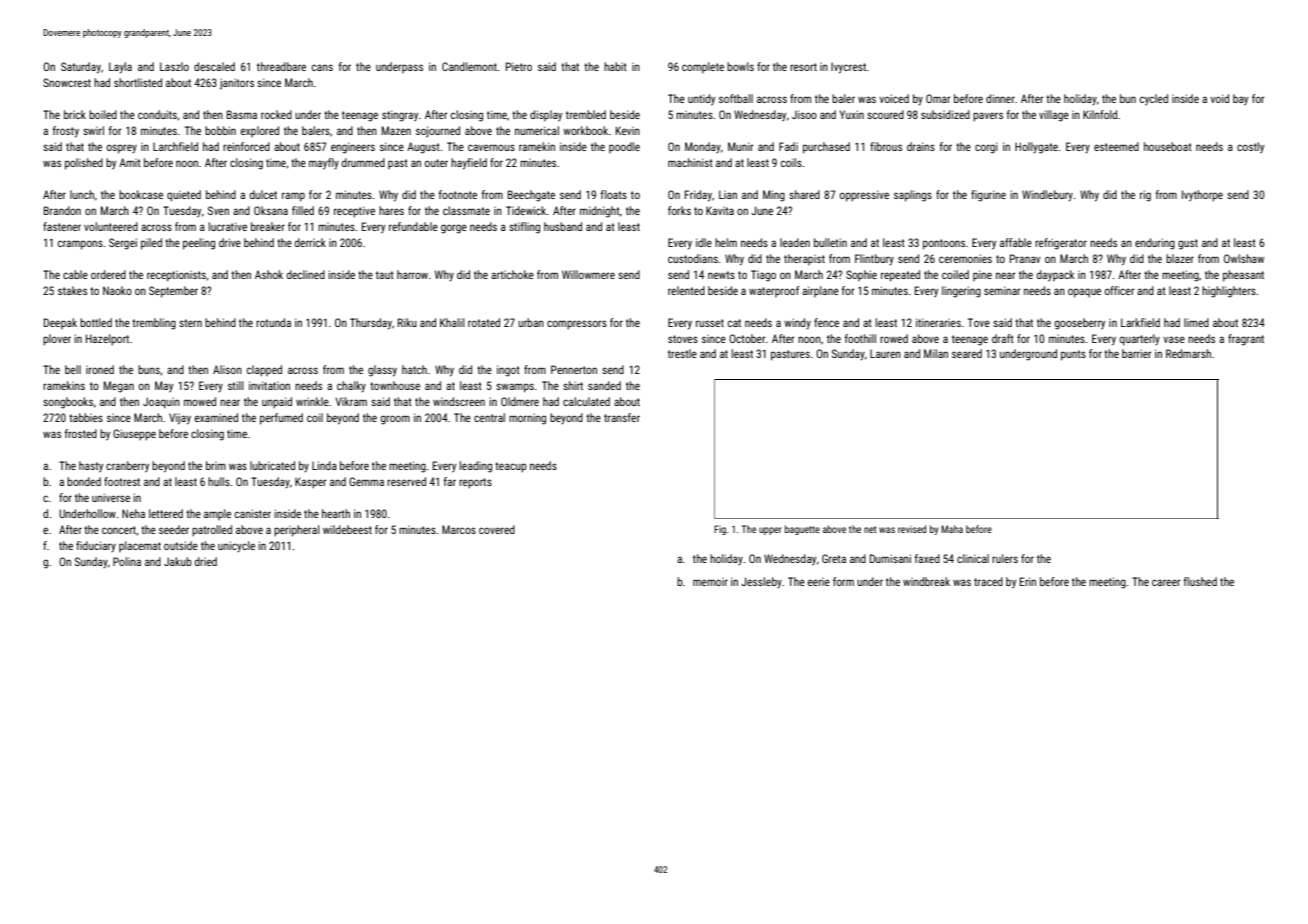 The width and height of the image is (1308, 924). I want to click on baguette, so click(802, 530).
